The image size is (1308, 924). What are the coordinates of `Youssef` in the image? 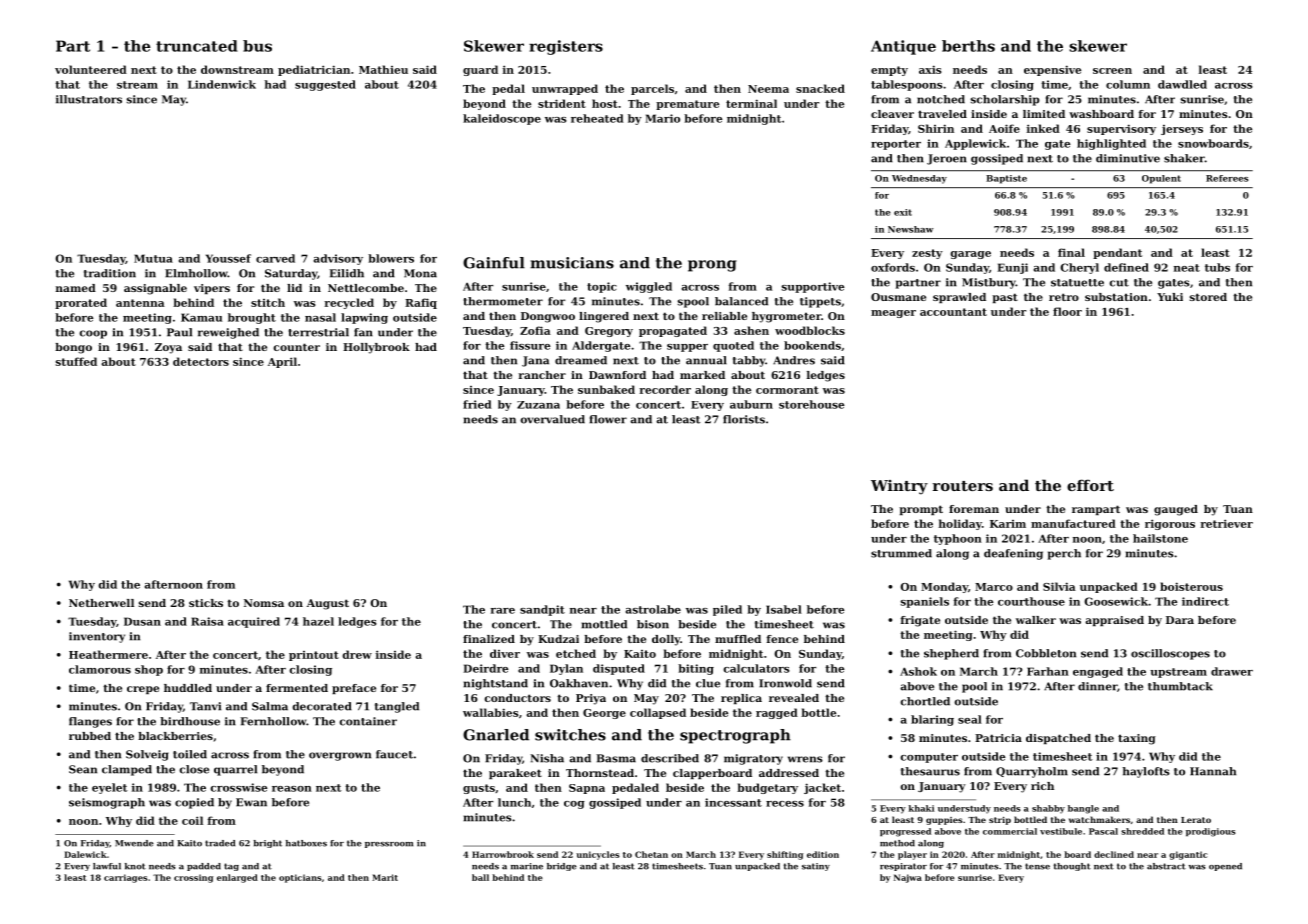 It's located at (228, 258).
